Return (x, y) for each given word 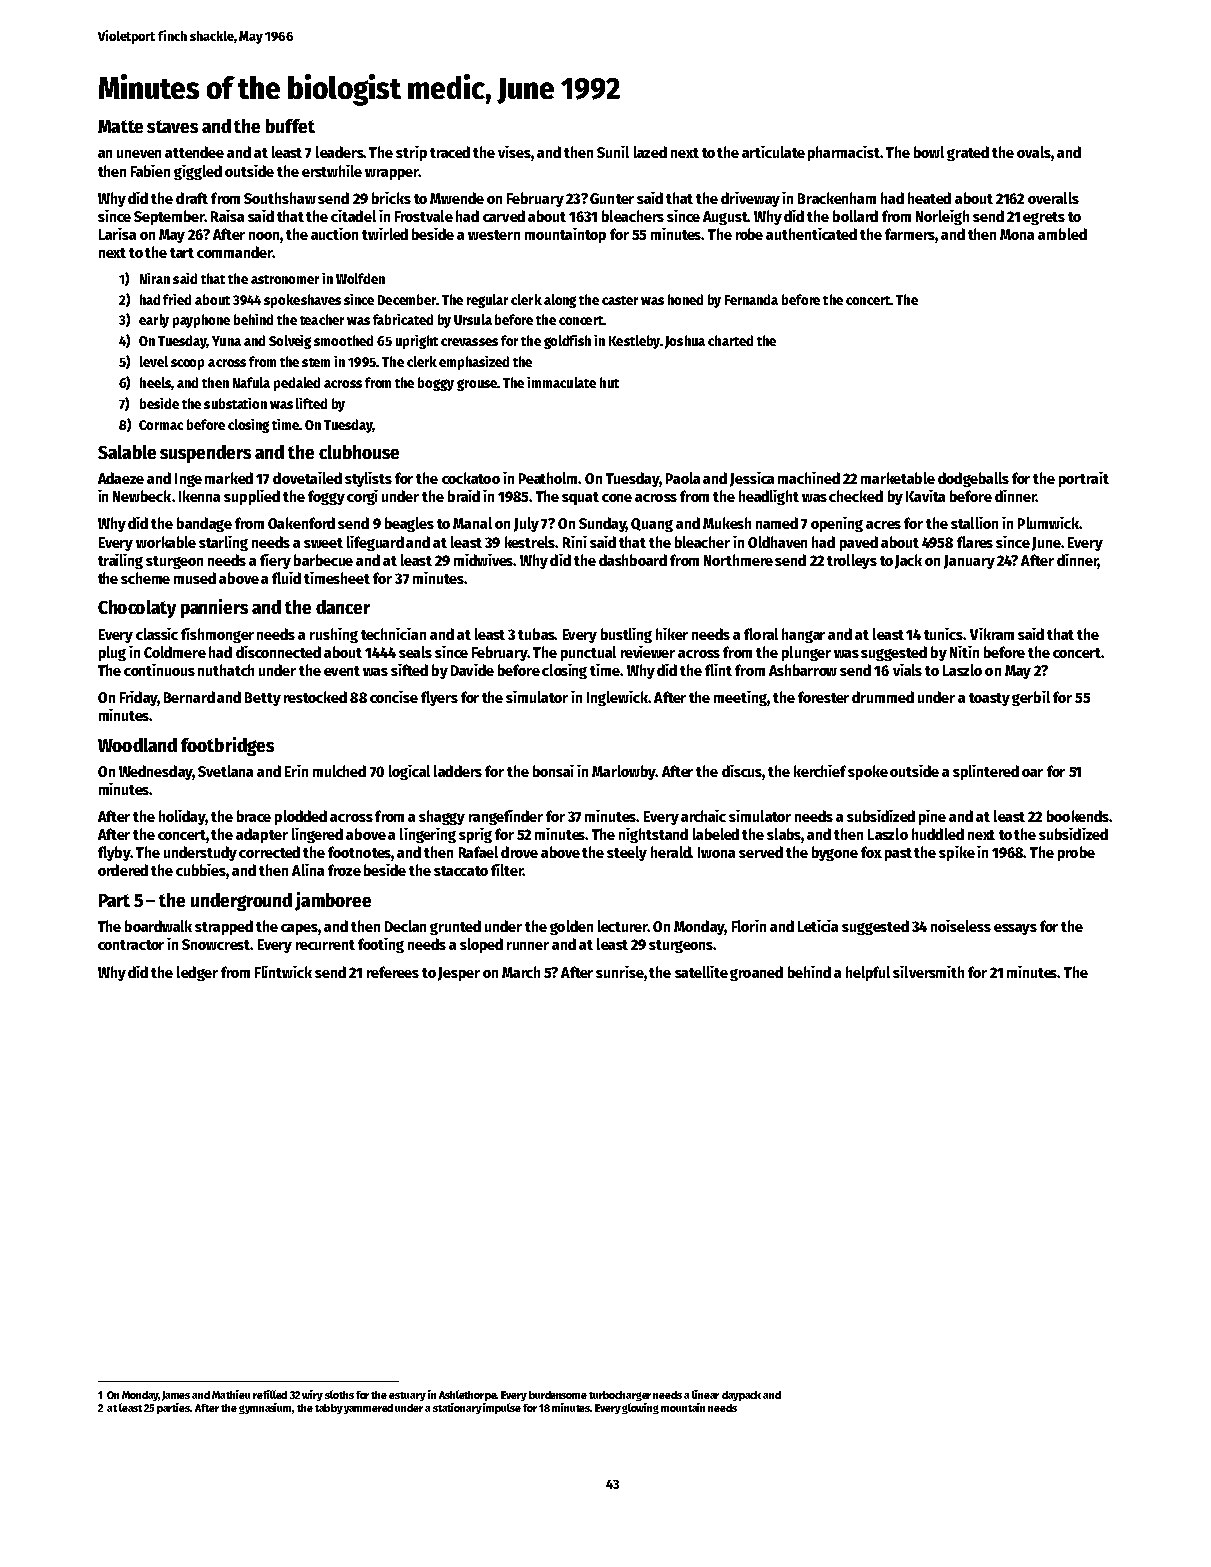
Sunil (613, 152)
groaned (756, 973)
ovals (1034, 152)
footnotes (360, 853)
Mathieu (231, 1394)
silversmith (928, 972)
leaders (340, 152)
